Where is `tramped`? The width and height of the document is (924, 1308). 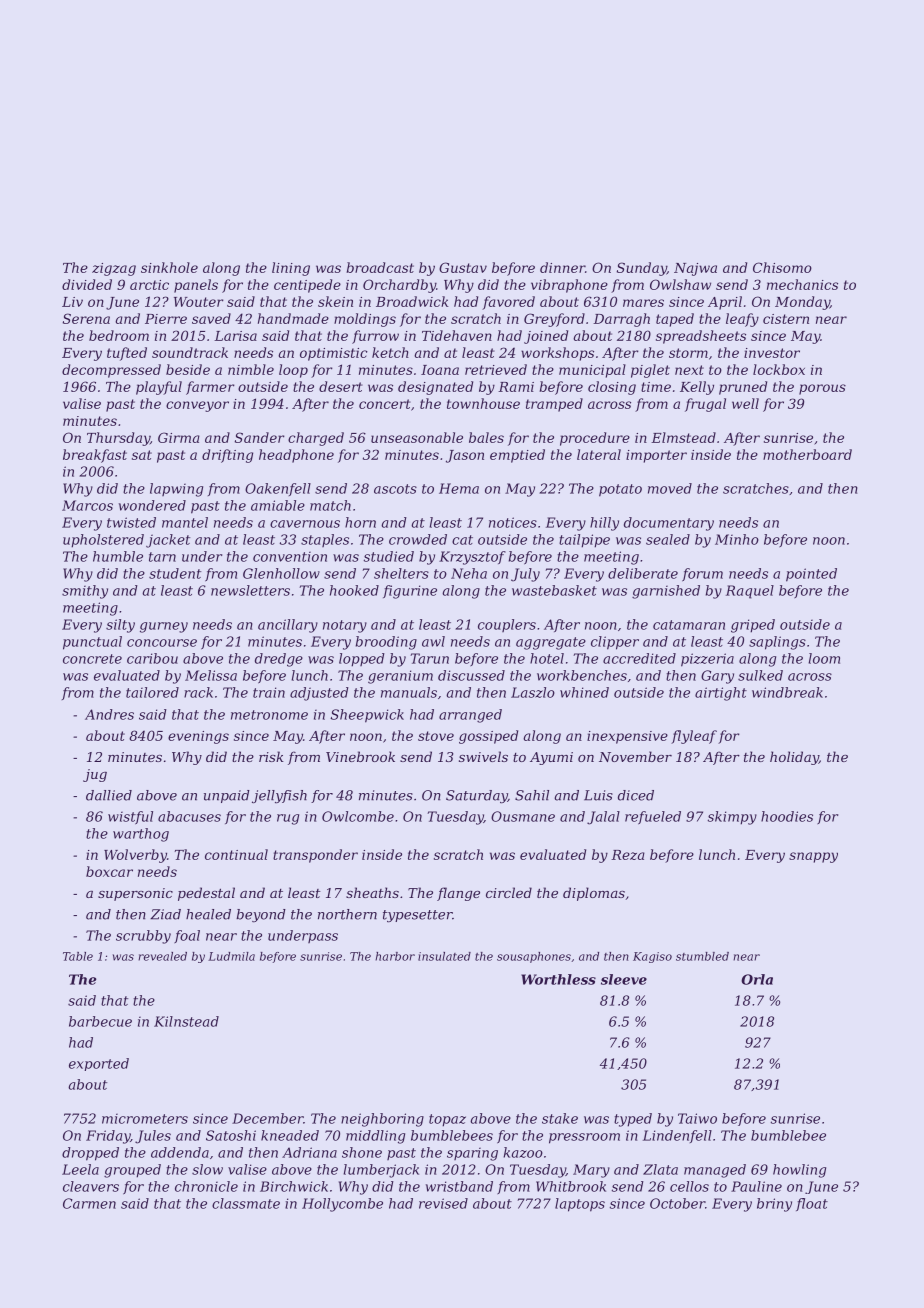
tramped is located at coordinates (554, 405).
